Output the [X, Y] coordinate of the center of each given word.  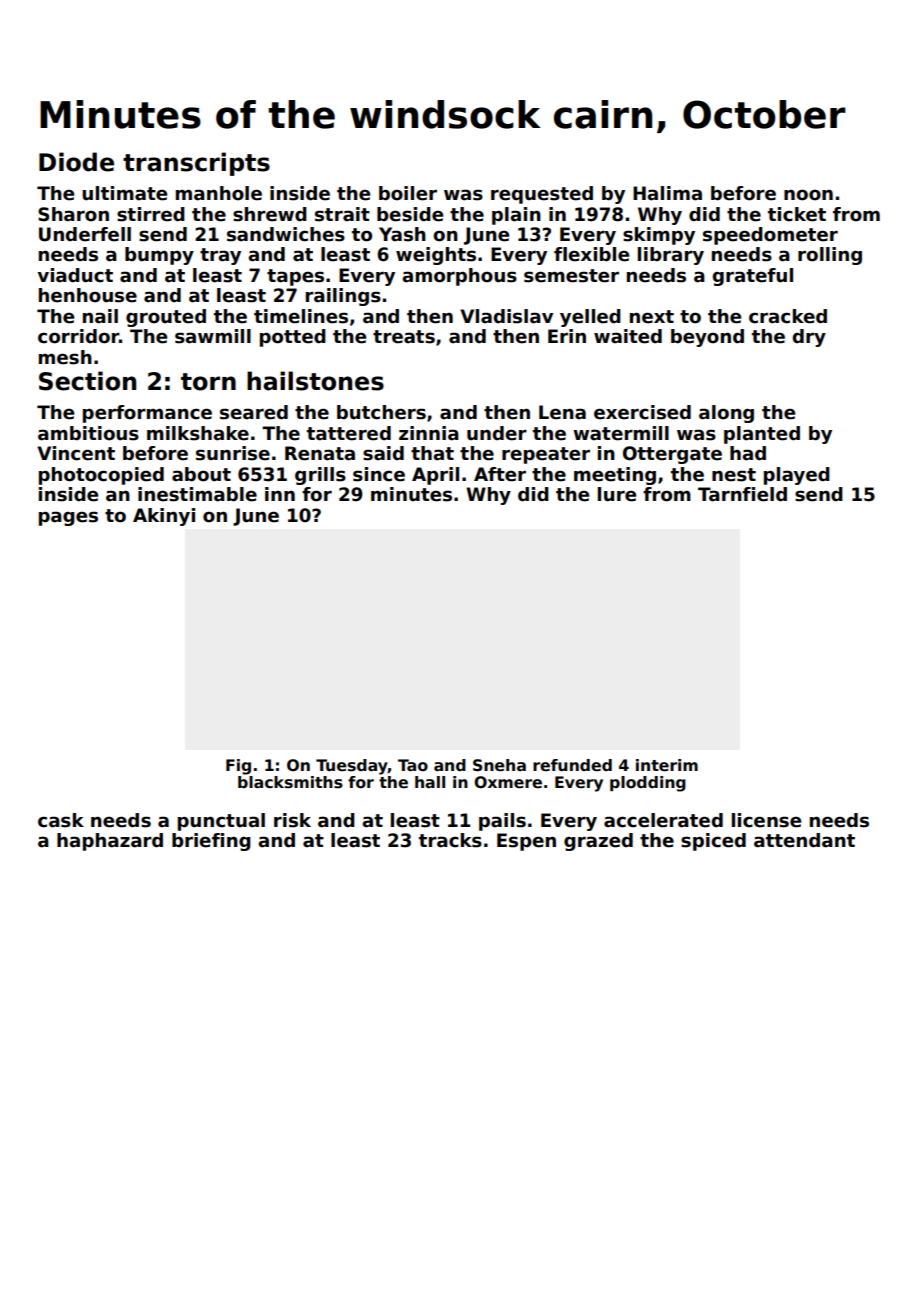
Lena [562, 412]
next [652, 317]
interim [667, 765]
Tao [413, 765]
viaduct [75, 275]
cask [61, 820]
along [726, 414]
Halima [667, 193]
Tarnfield [742, 494]
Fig [238, 767]
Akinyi [164, 517]
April [435, 476]
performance [147, 414]
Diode [76, 162]
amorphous [459, 277]
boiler [408, 193]
